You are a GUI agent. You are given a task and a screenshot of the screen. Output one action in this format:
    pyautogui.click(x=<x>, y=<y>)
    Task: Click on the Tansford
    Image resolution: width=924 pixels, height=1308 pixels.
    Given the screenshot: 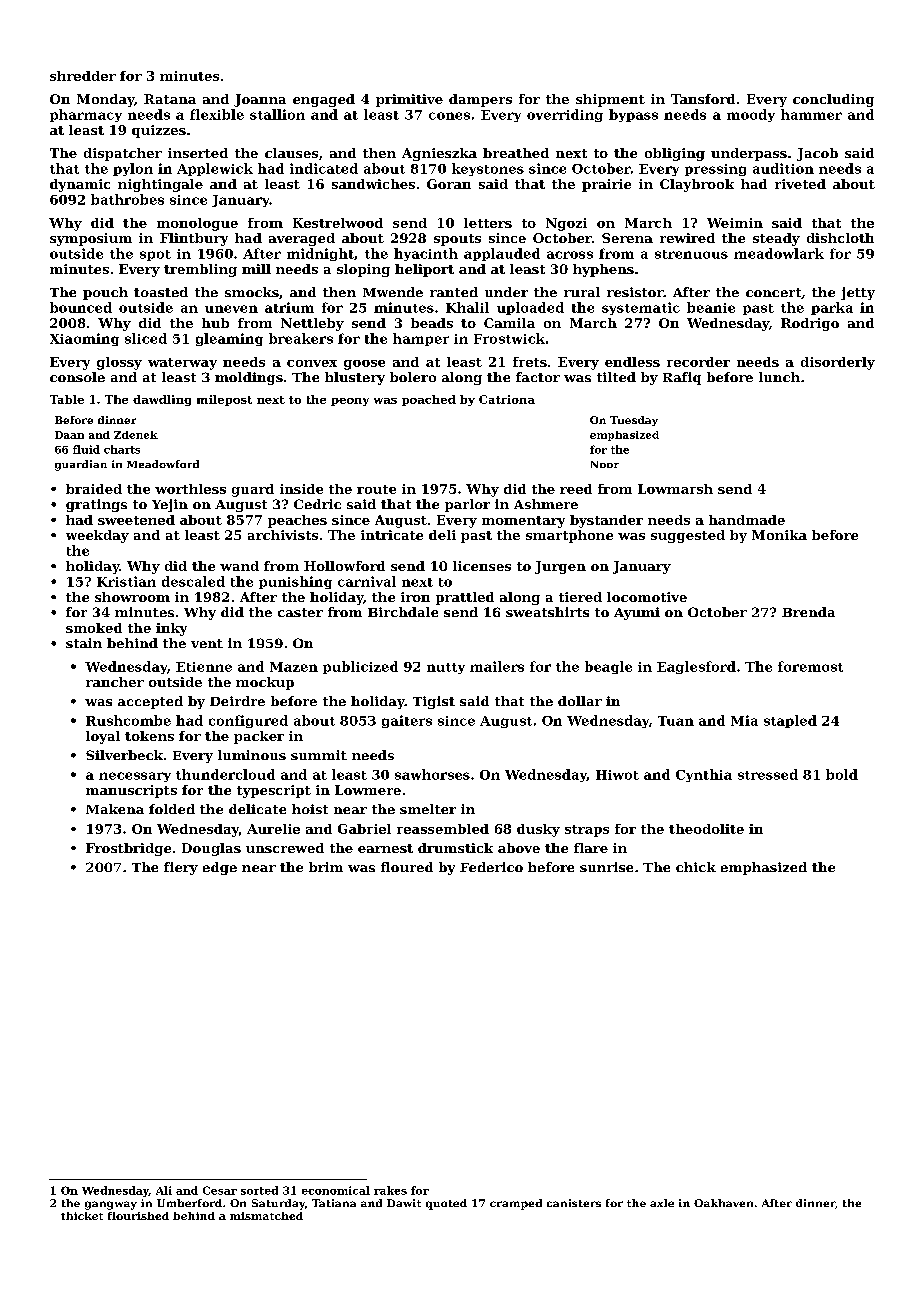 What is the action you would take?
    pyautogui.click(x=703, y=99)
